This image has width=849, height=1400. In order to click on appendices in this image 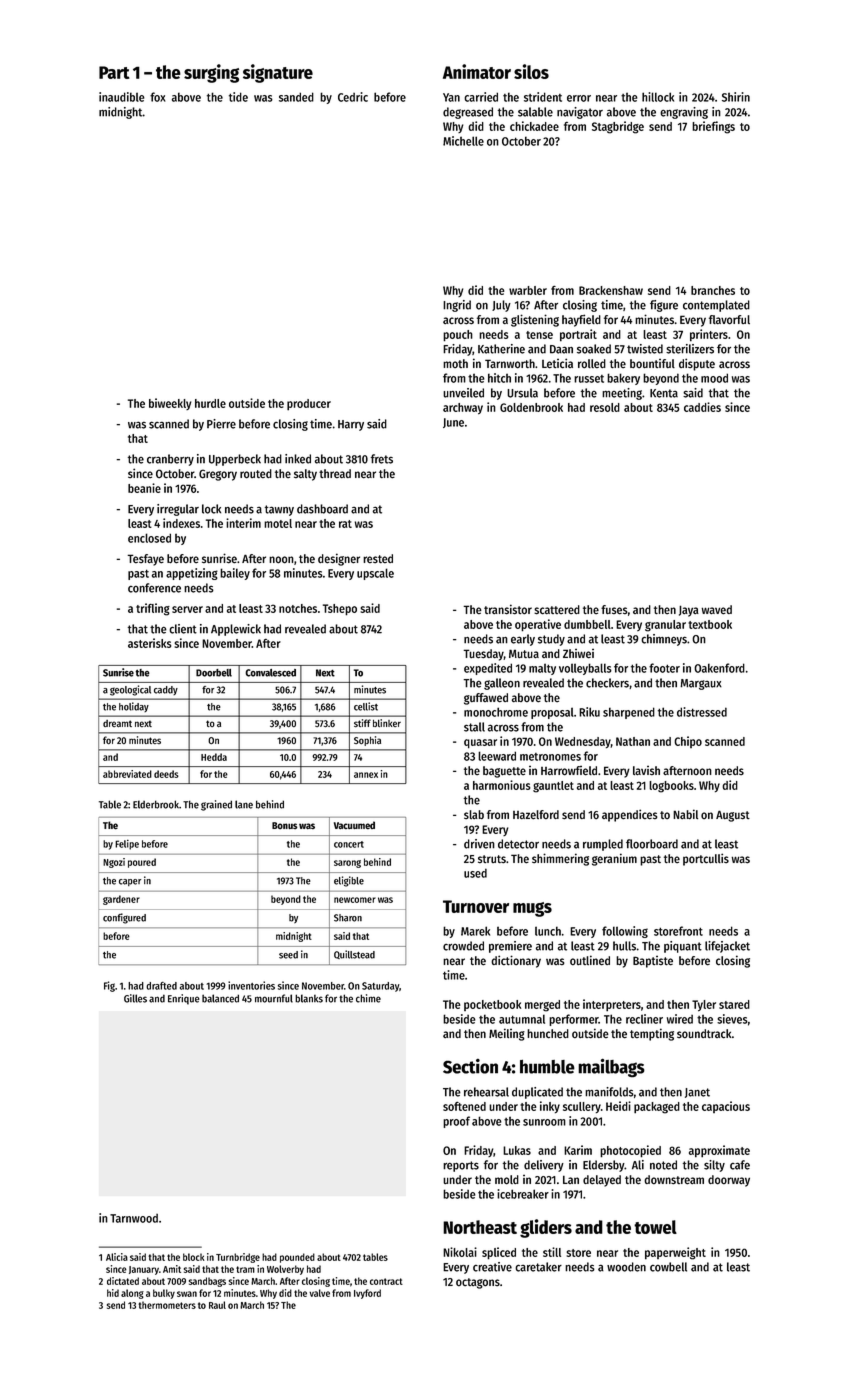, I will do `click(630, 815)`.
